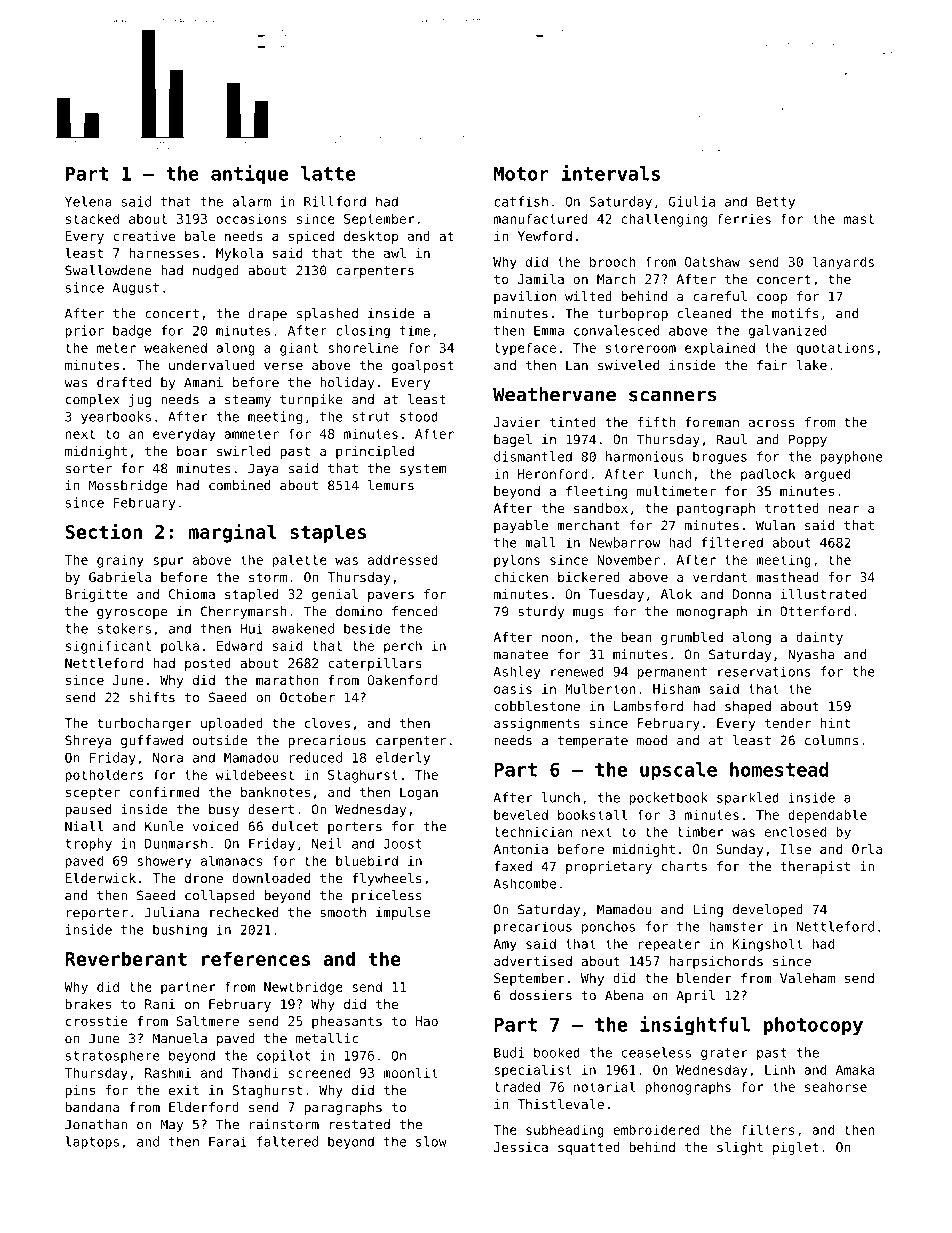 The height and width of the page is (1233, 952). I want to click on staples, so click(328, 533).
